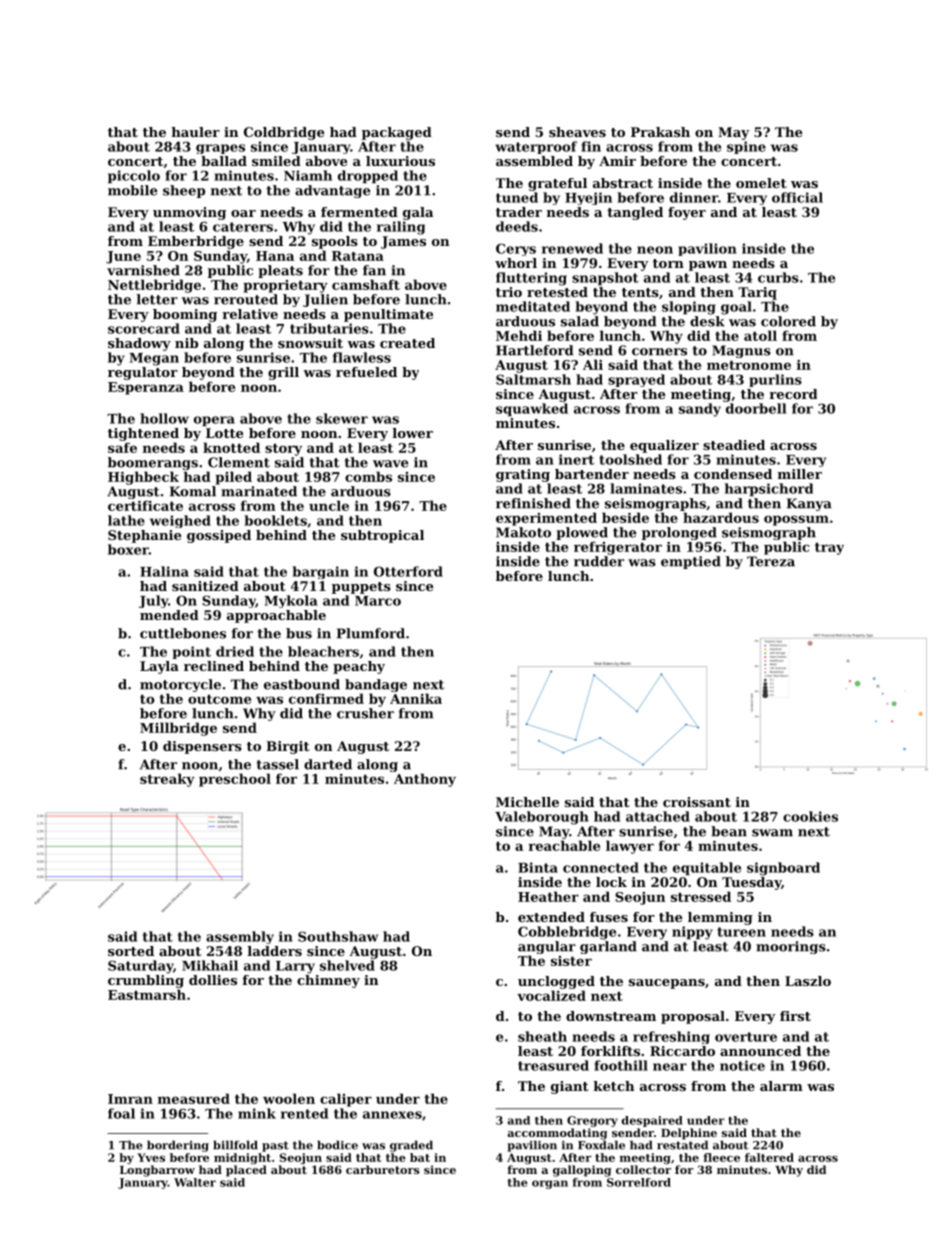 The height and width of the image is (1233, 952). I want to click on Southshaw, so click(338, 936).
